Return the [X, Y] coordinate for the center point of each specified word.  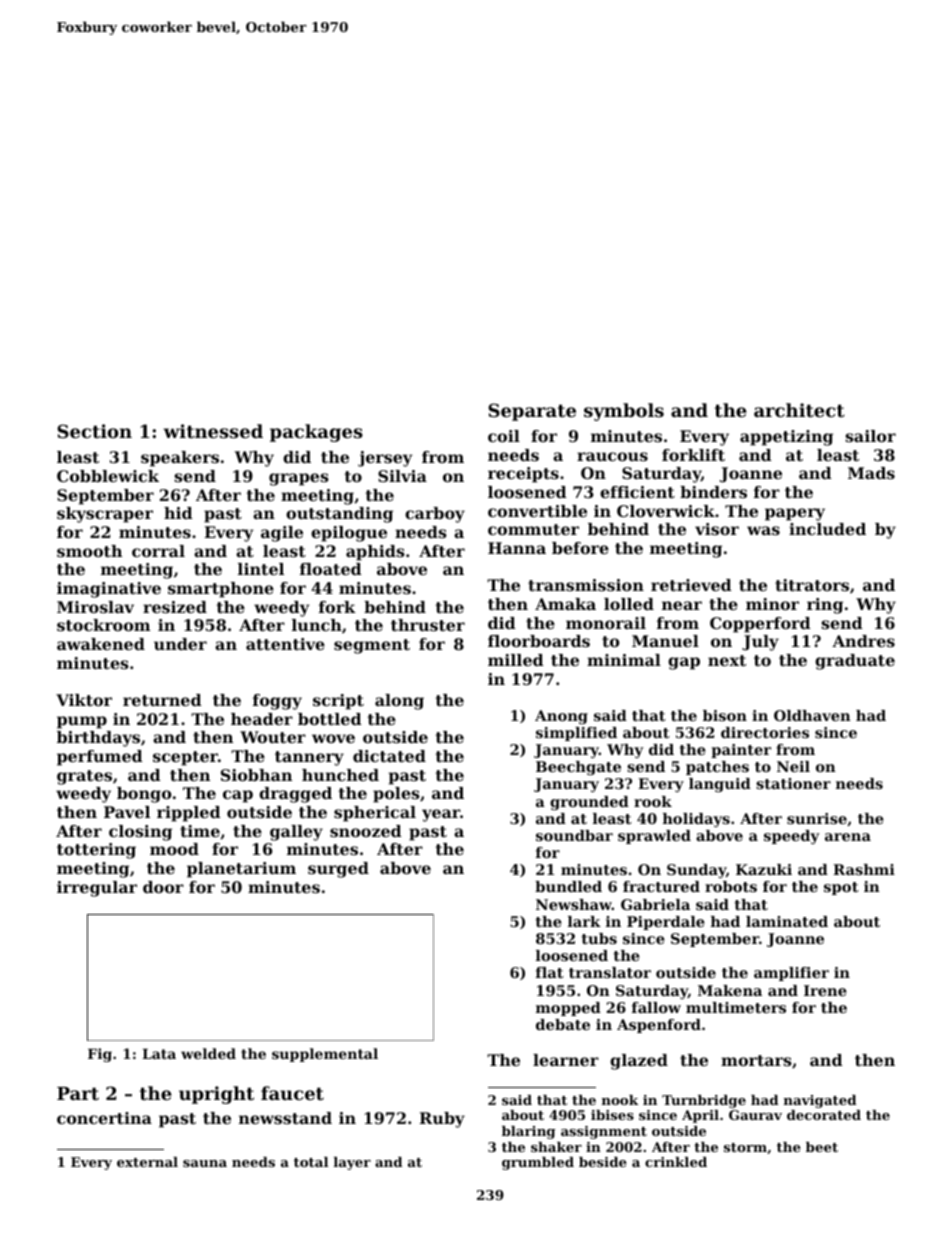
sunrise [817, 818]
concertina [104, 1118]
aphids [375, 553]
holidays [696, 820]
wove [333, 738]
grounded [589, 803]
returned [162, 700]
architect [799, 410]
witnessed [213, 431]
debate [563, 1024]
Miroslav [95, 607]
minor [772, 604]
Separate [532, 412]
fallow [656, 1007]
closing [140, 833]
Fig [100, 1055]
